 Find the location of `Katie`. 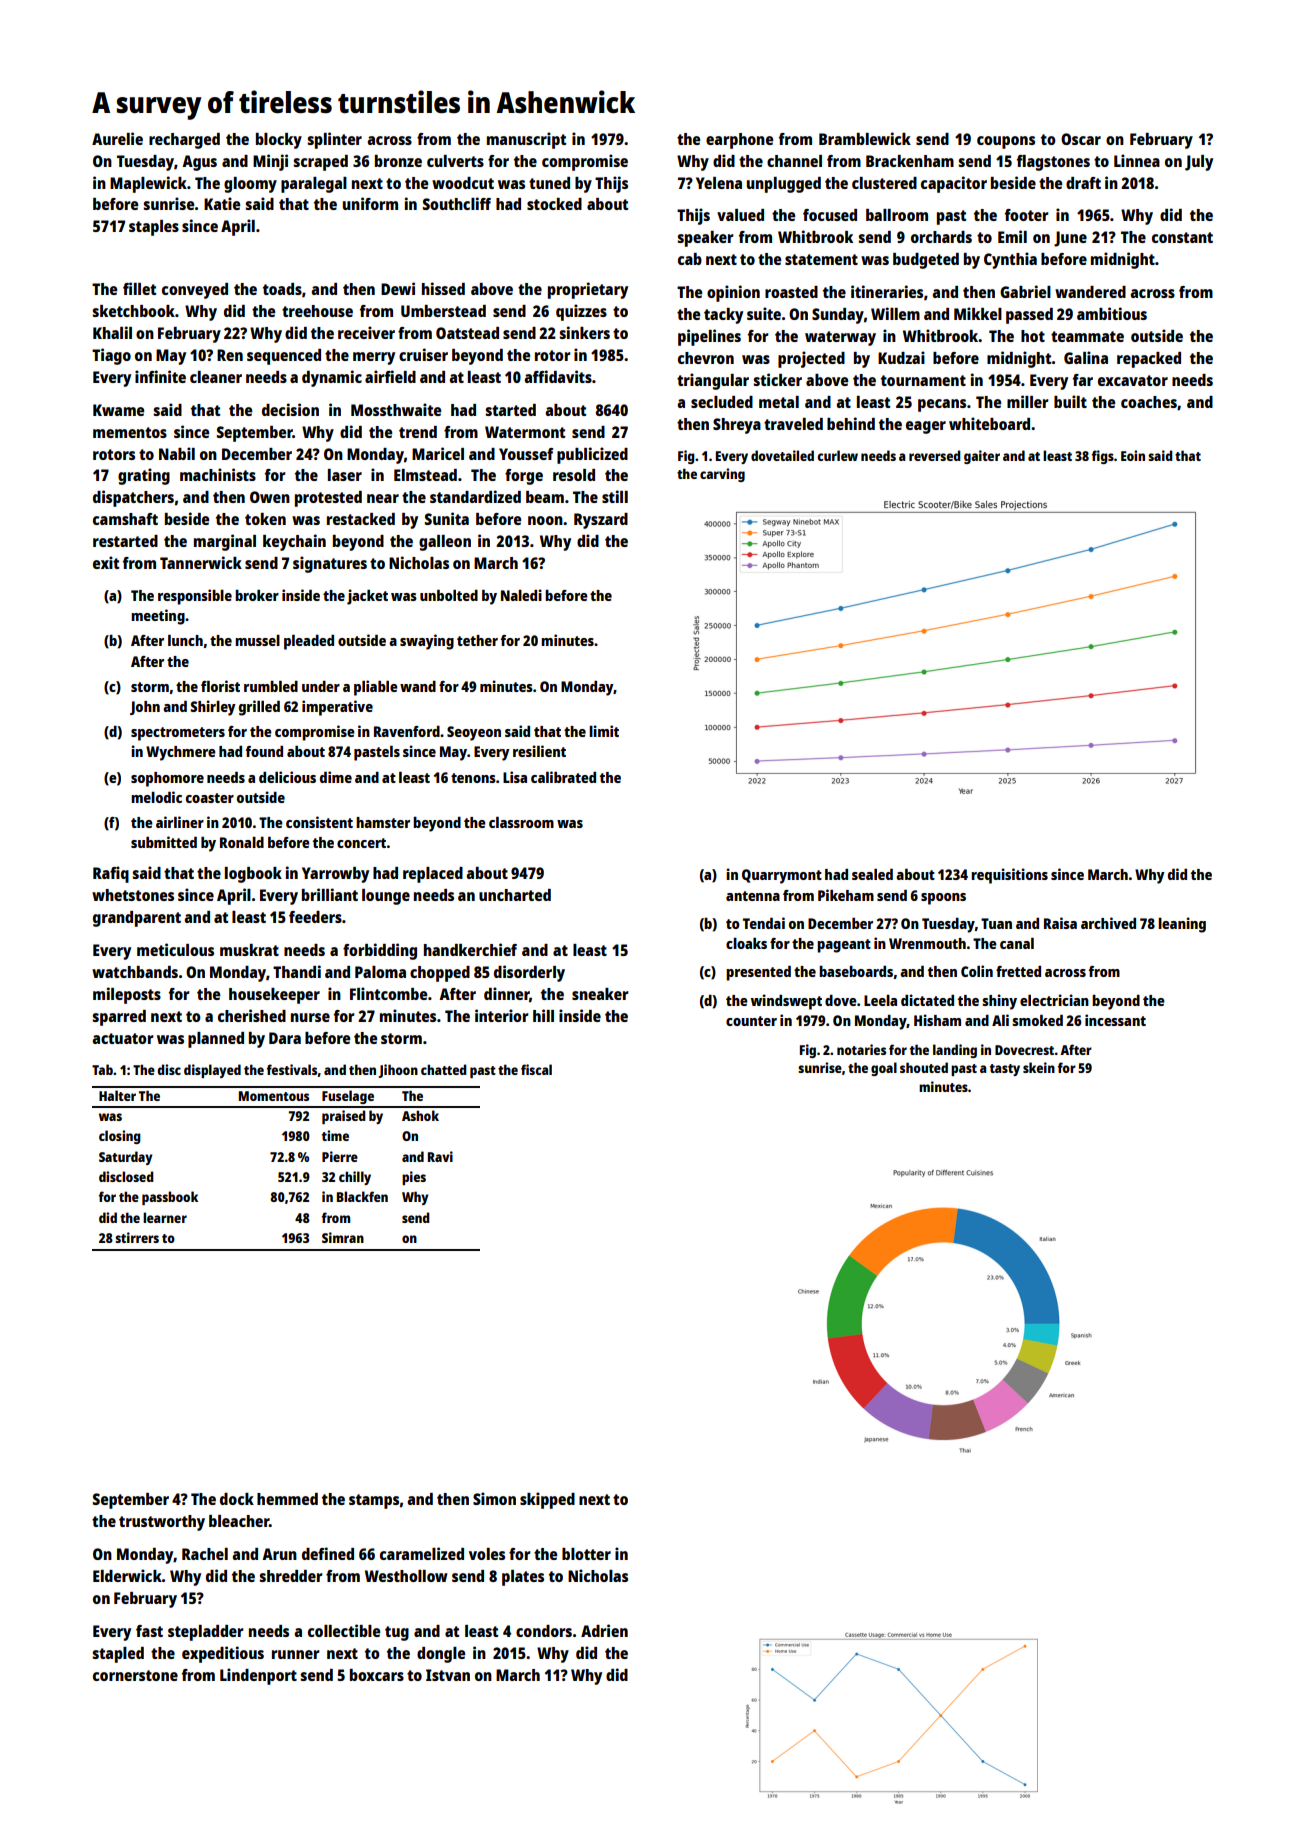

Katie is located at coordinates (222, 203).
